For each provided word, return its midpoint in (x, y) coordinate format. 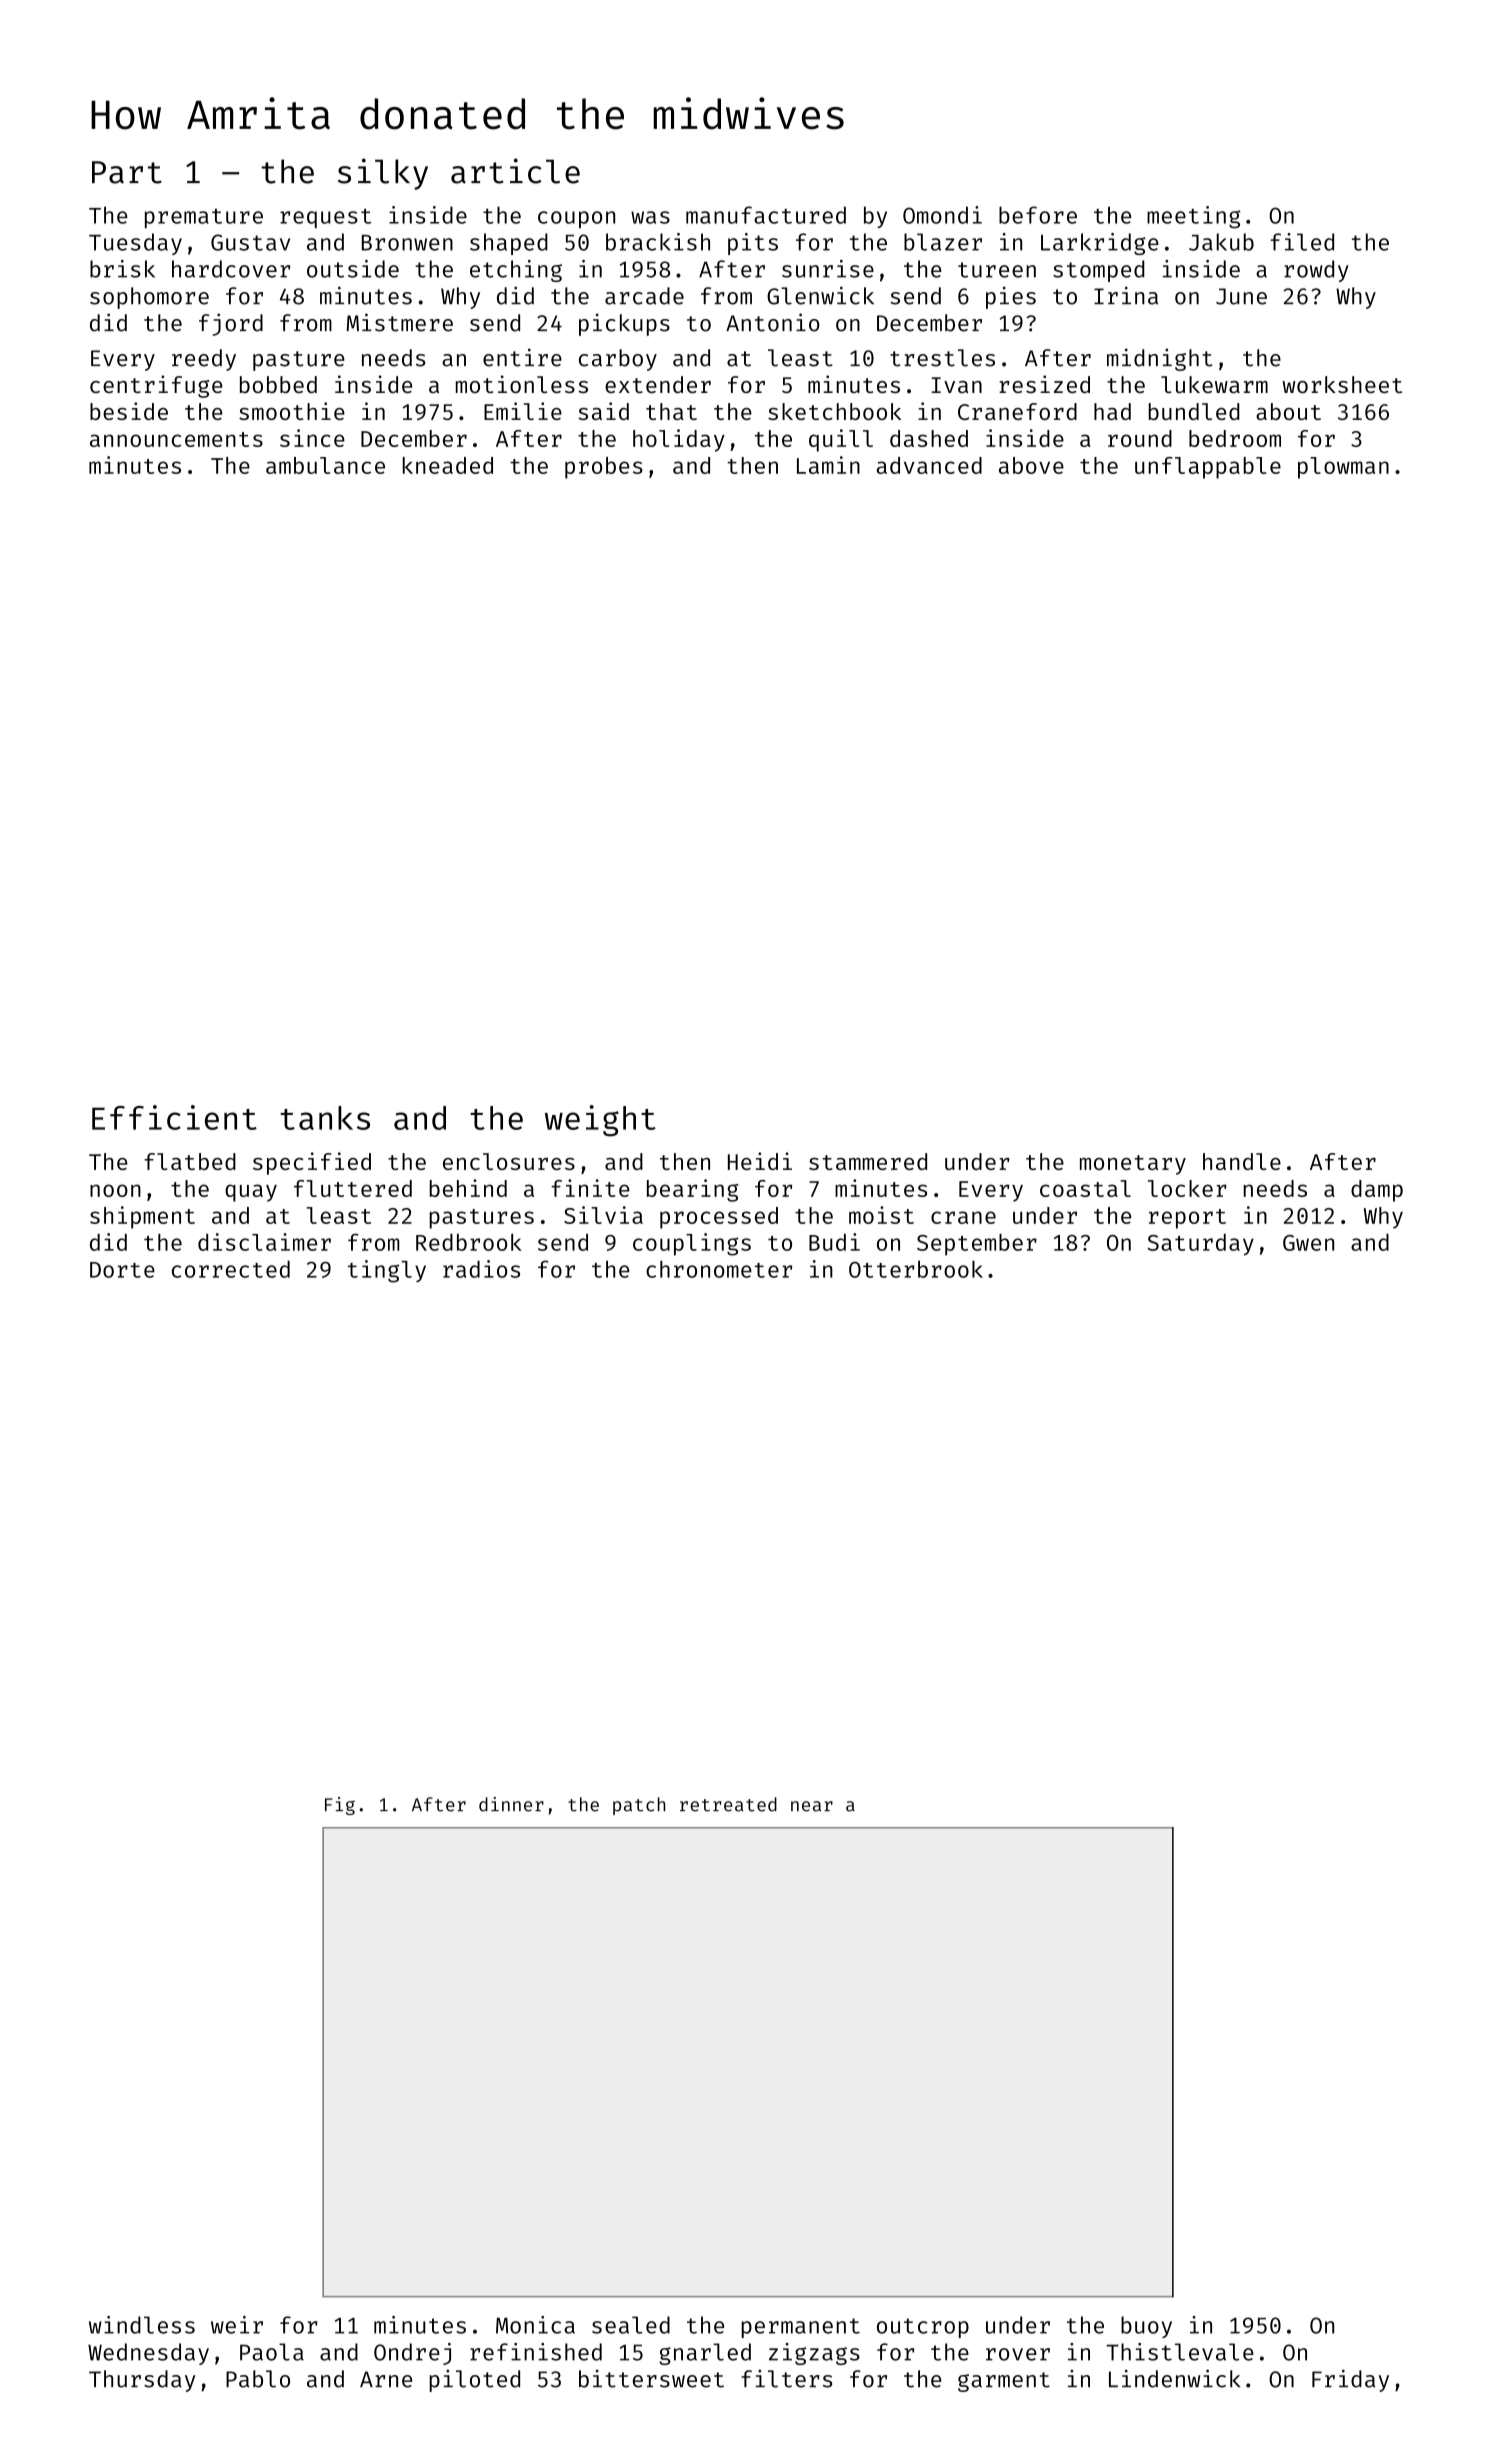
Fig (340, 1806)
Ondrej (412, 2354)
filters (786, 2379)
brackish (658, 242)
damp (1377, 1191)
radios (481, 1269)
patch (639, 1806)
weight (600, 1121)
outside (353, 269)
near (812, 1806)
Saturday (1201, 1245)
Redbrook (469, 1242)
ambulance (325, 465)
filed (1302, 242)
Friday (1350, 2381)
